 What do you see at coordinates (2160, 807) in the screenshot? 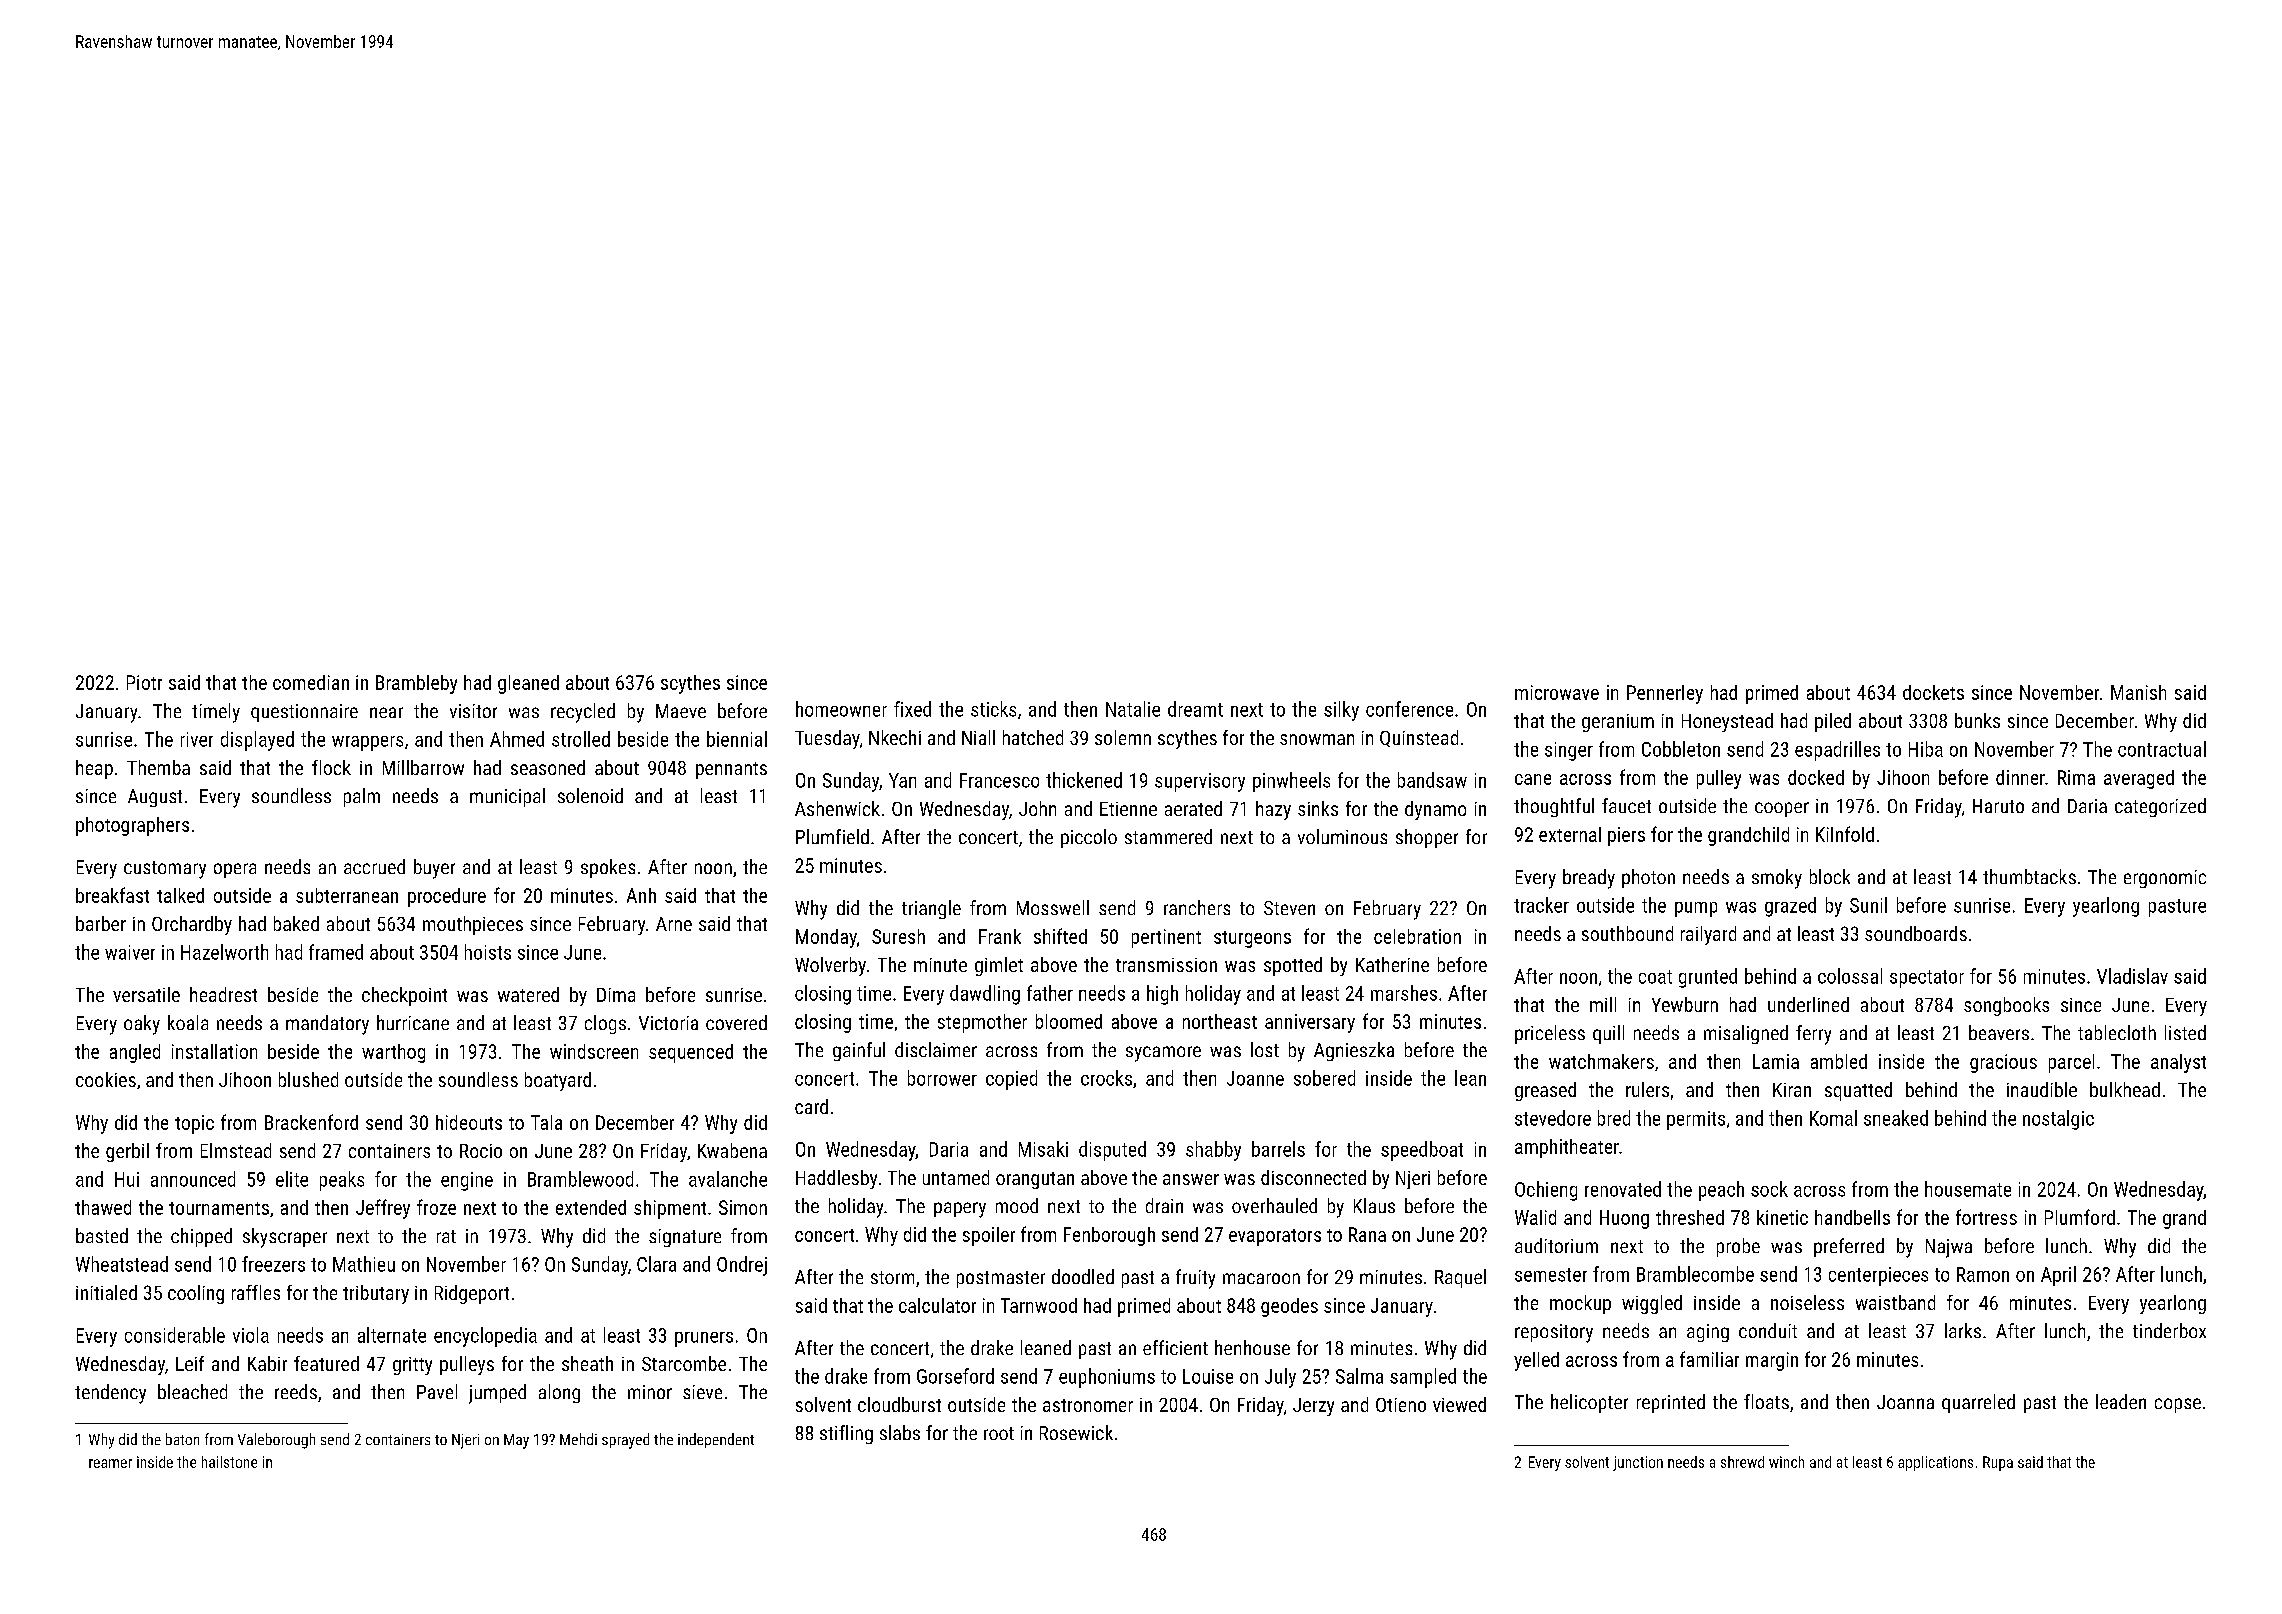
I see `categorized` at bounding box center [2160, 807].
